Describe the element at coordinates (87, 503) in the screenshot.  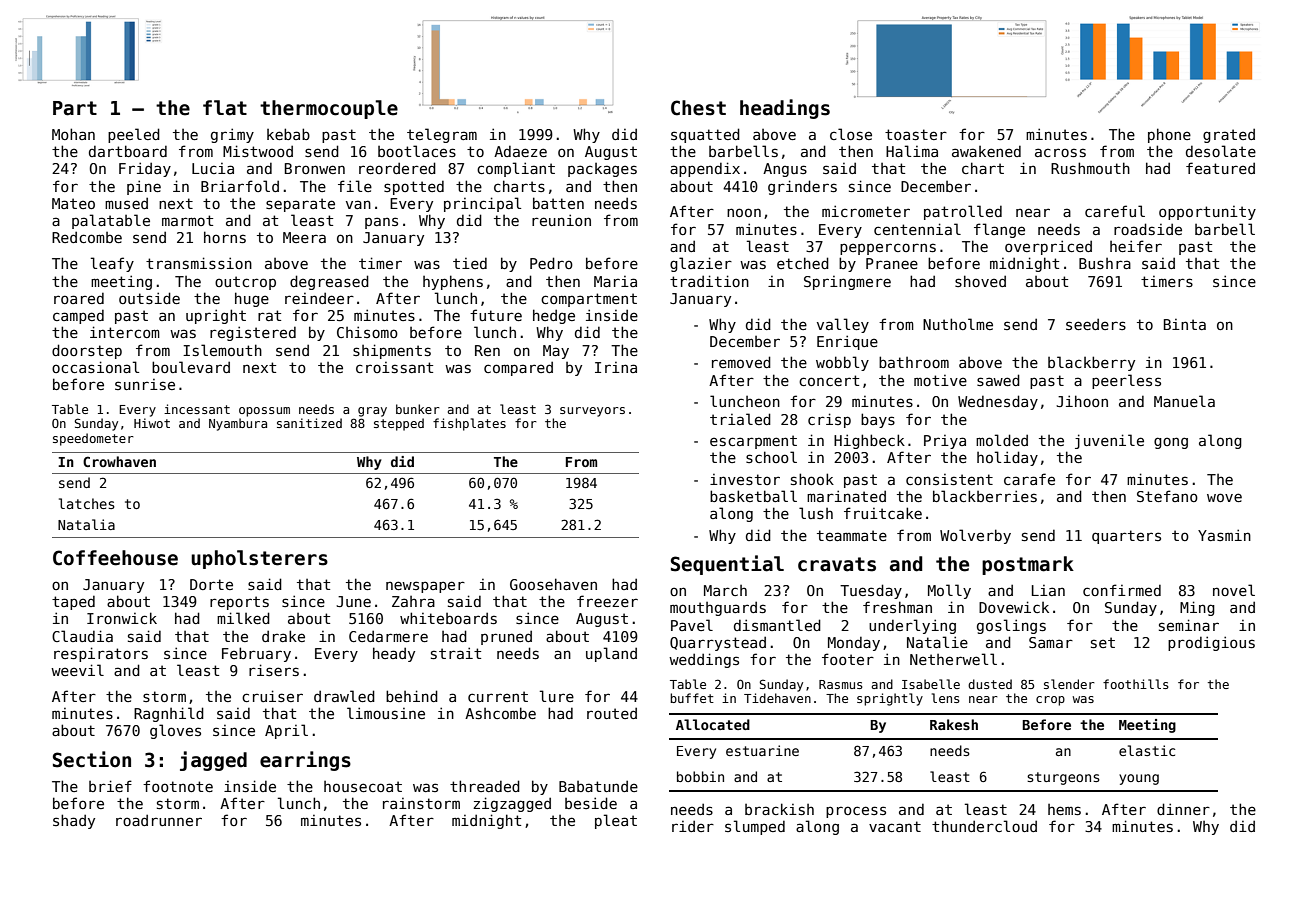
I see `latches` at that location.
